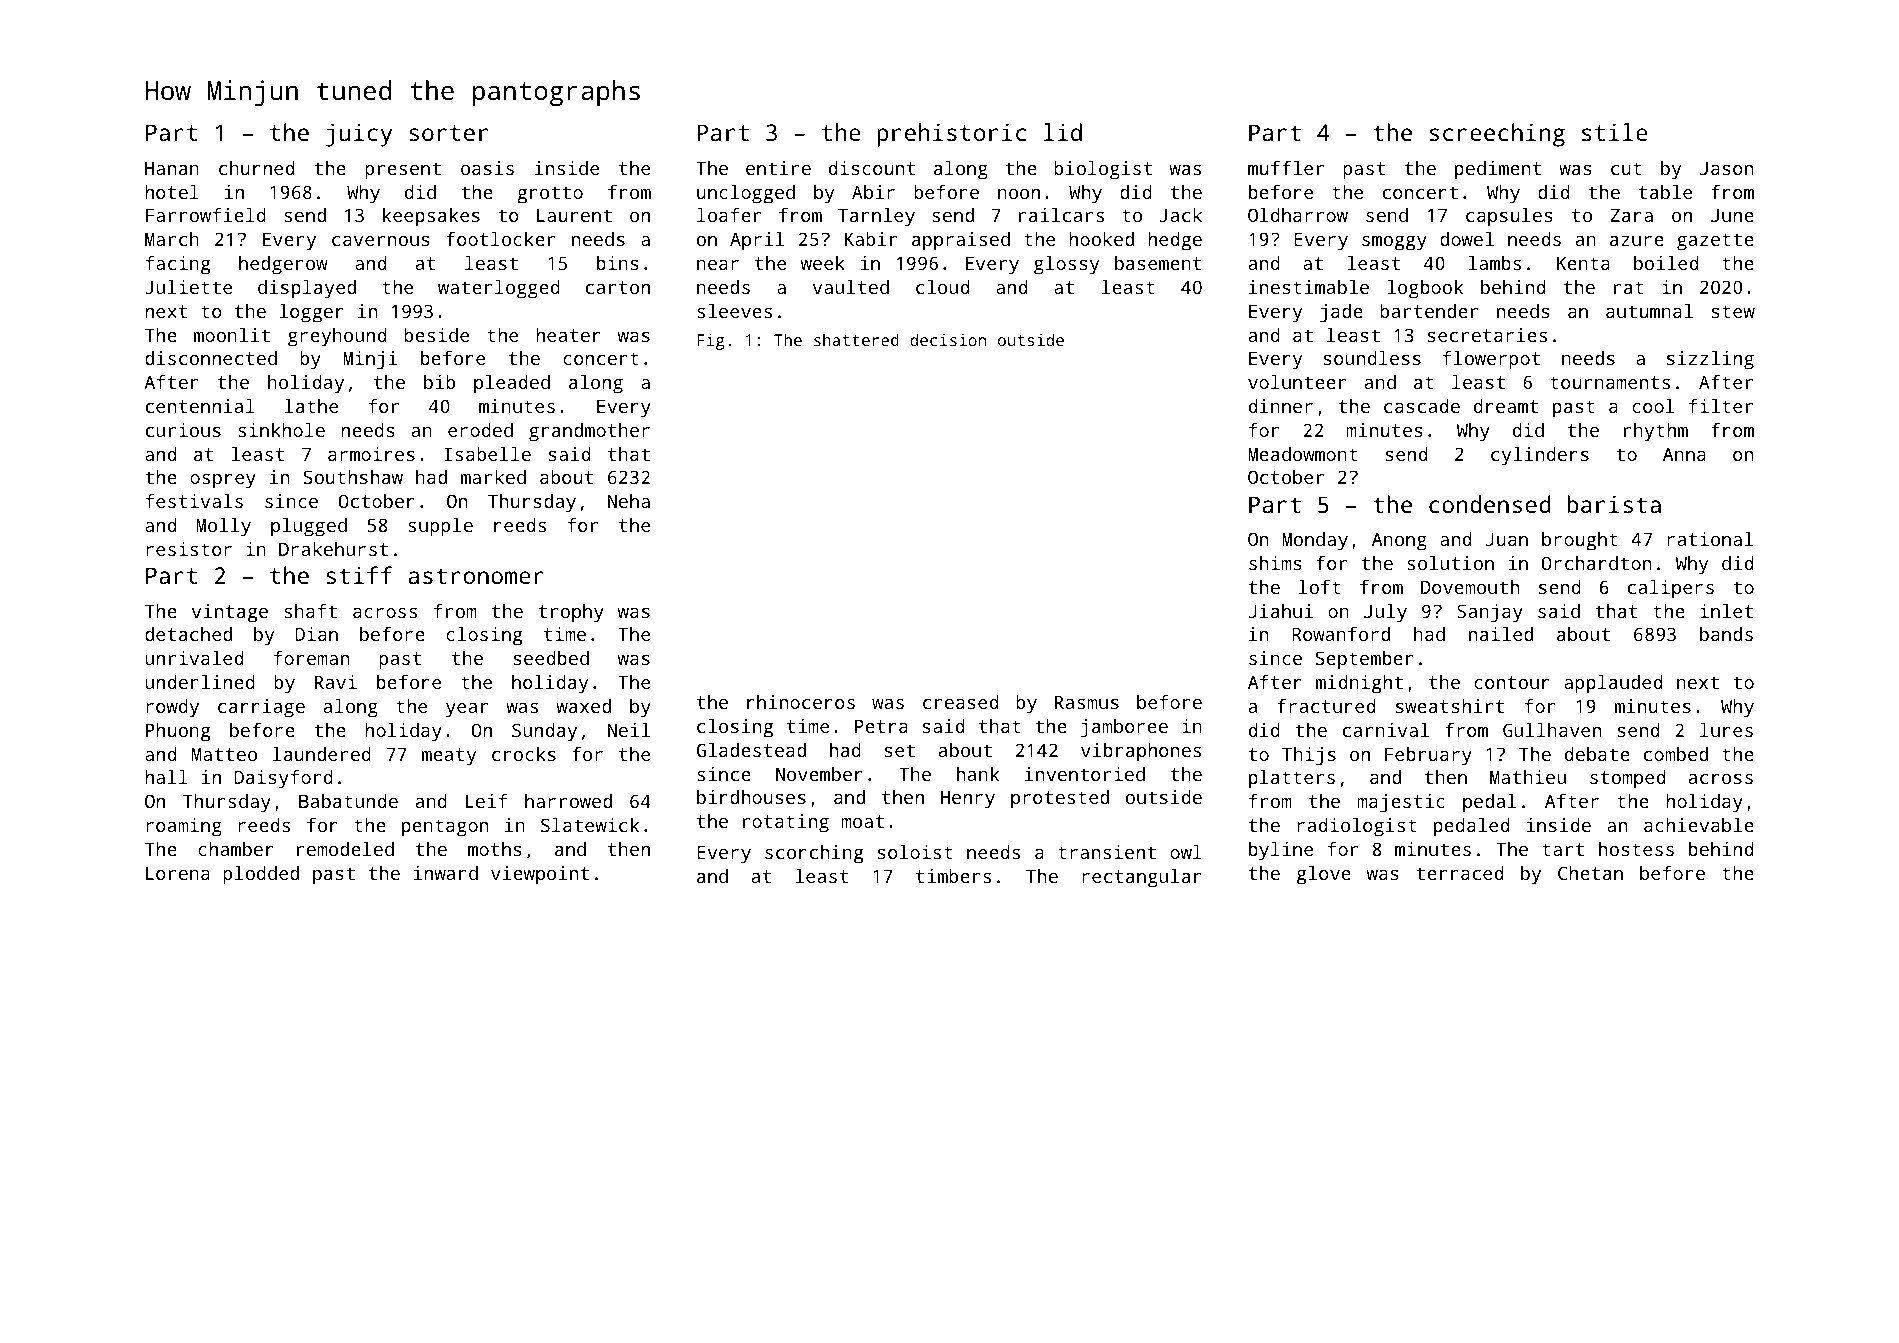 This image has height=1343, width=1899. Describe the element at coordinates (359, 135) in the image. I see `juicy` at that location.
